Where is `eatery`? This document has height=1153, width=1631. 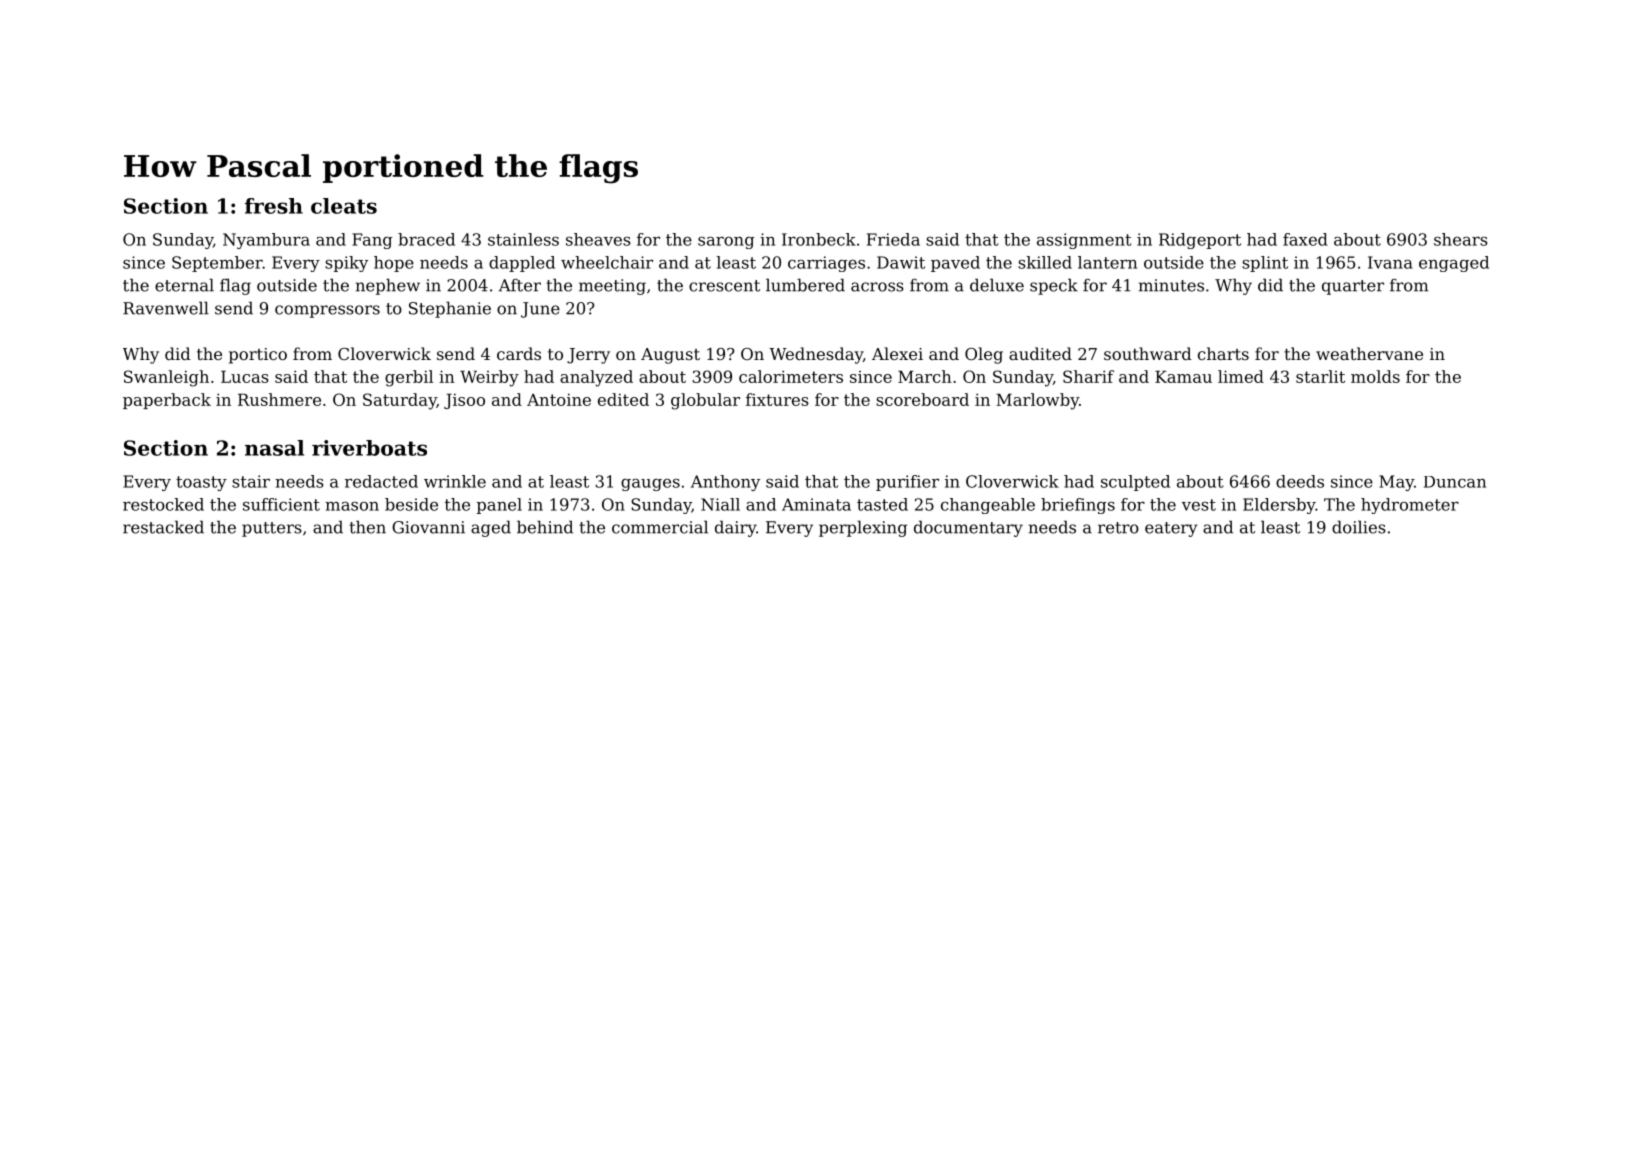 eatery is located at coordinates (1171, 529).
